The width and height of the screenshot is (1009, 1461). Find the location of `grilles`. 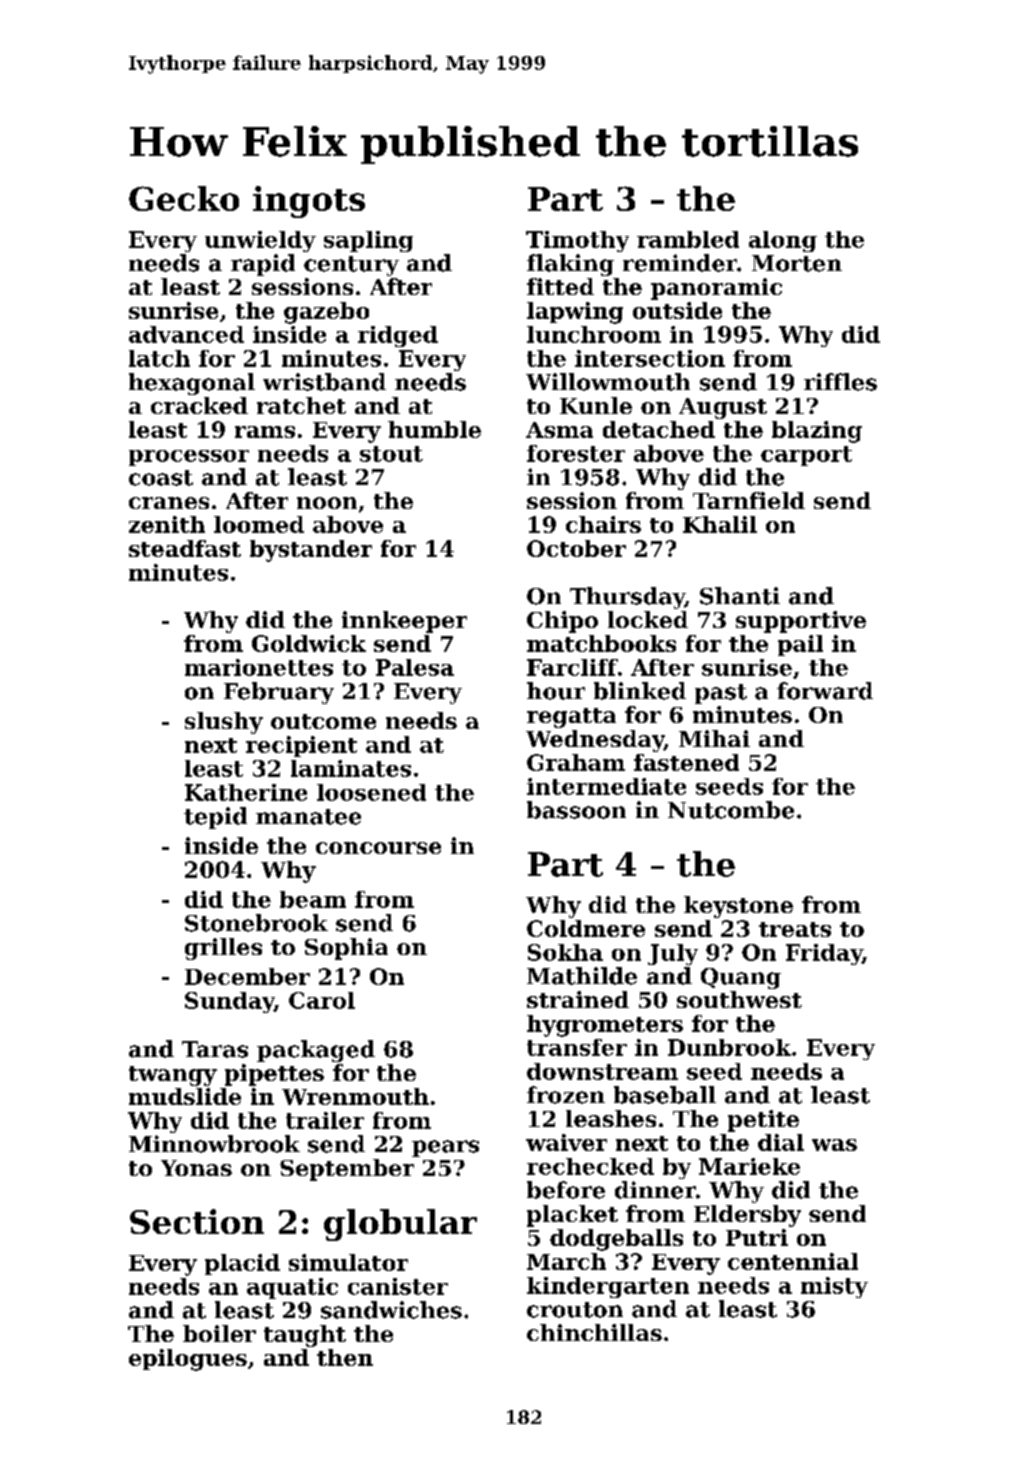

grilles is located at coordinates (223, 949).
